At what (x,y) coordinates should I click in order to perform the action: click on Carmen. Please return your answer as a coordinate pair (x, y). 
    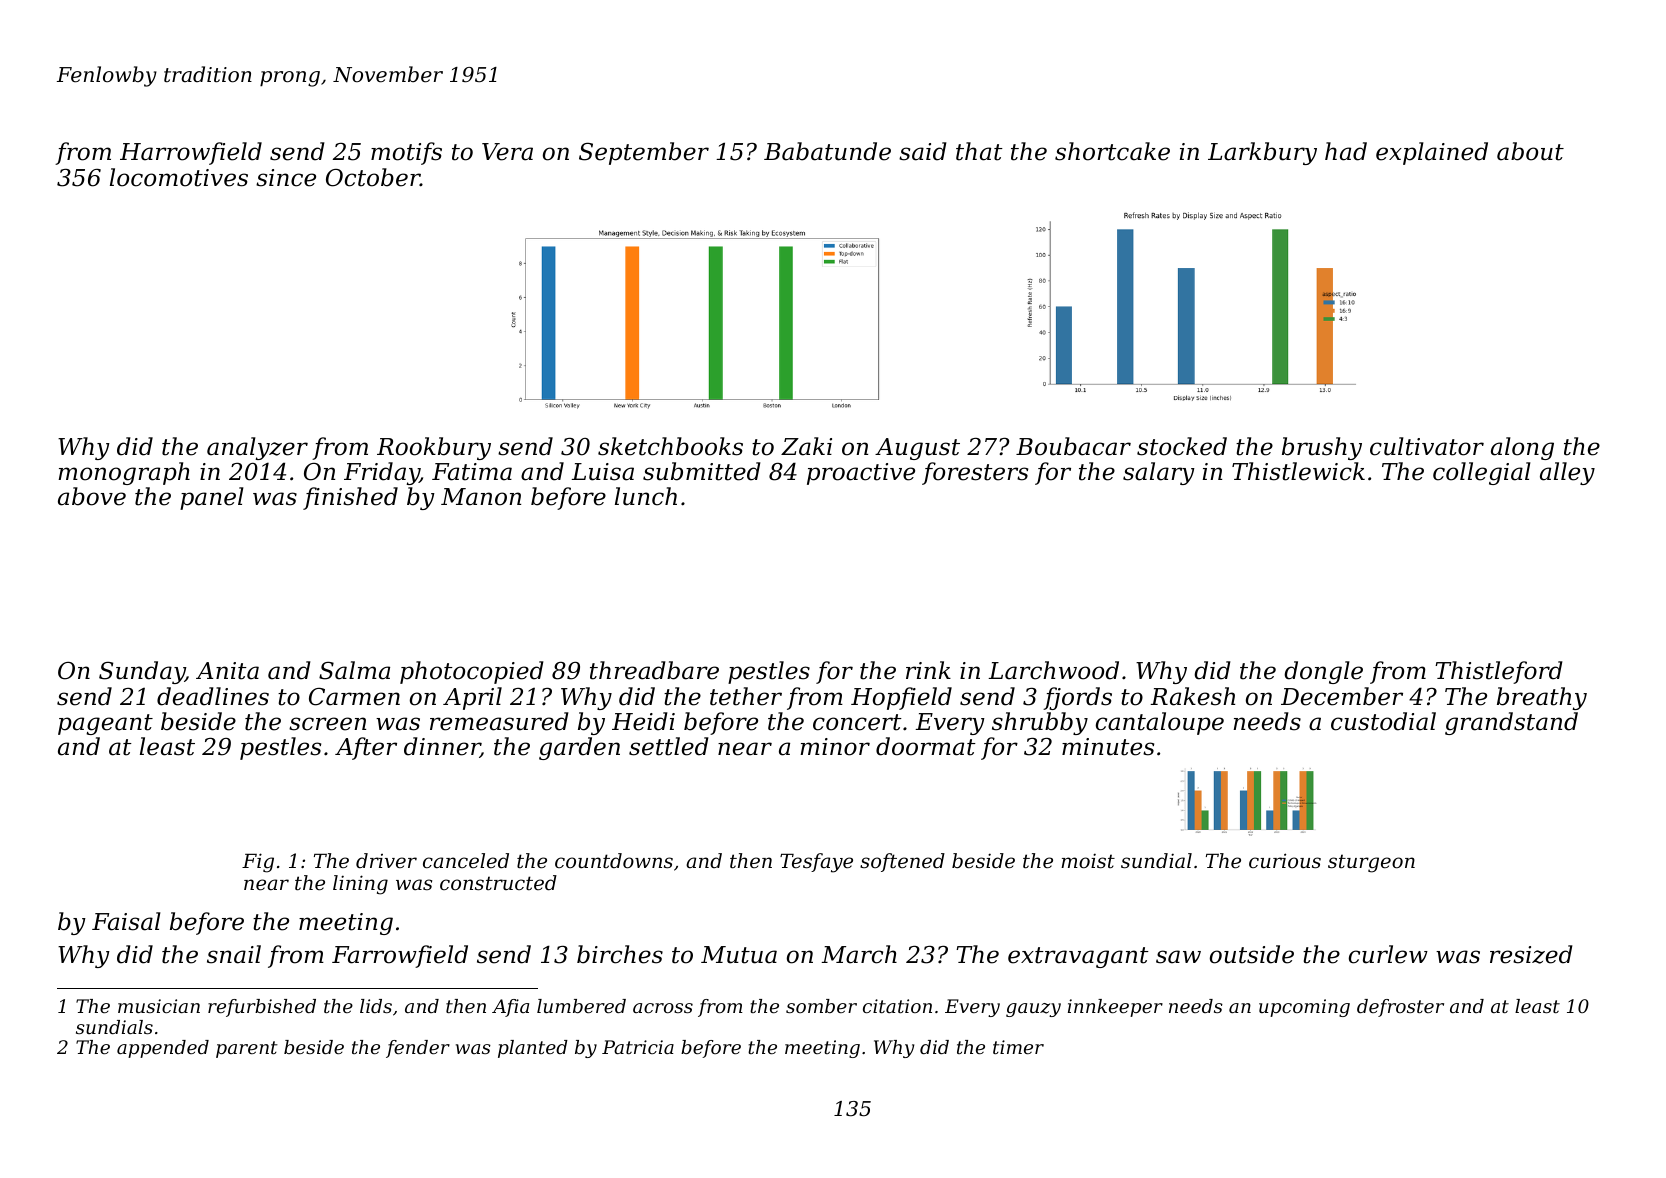
    Looking at the image, I should click on (354, 697).
